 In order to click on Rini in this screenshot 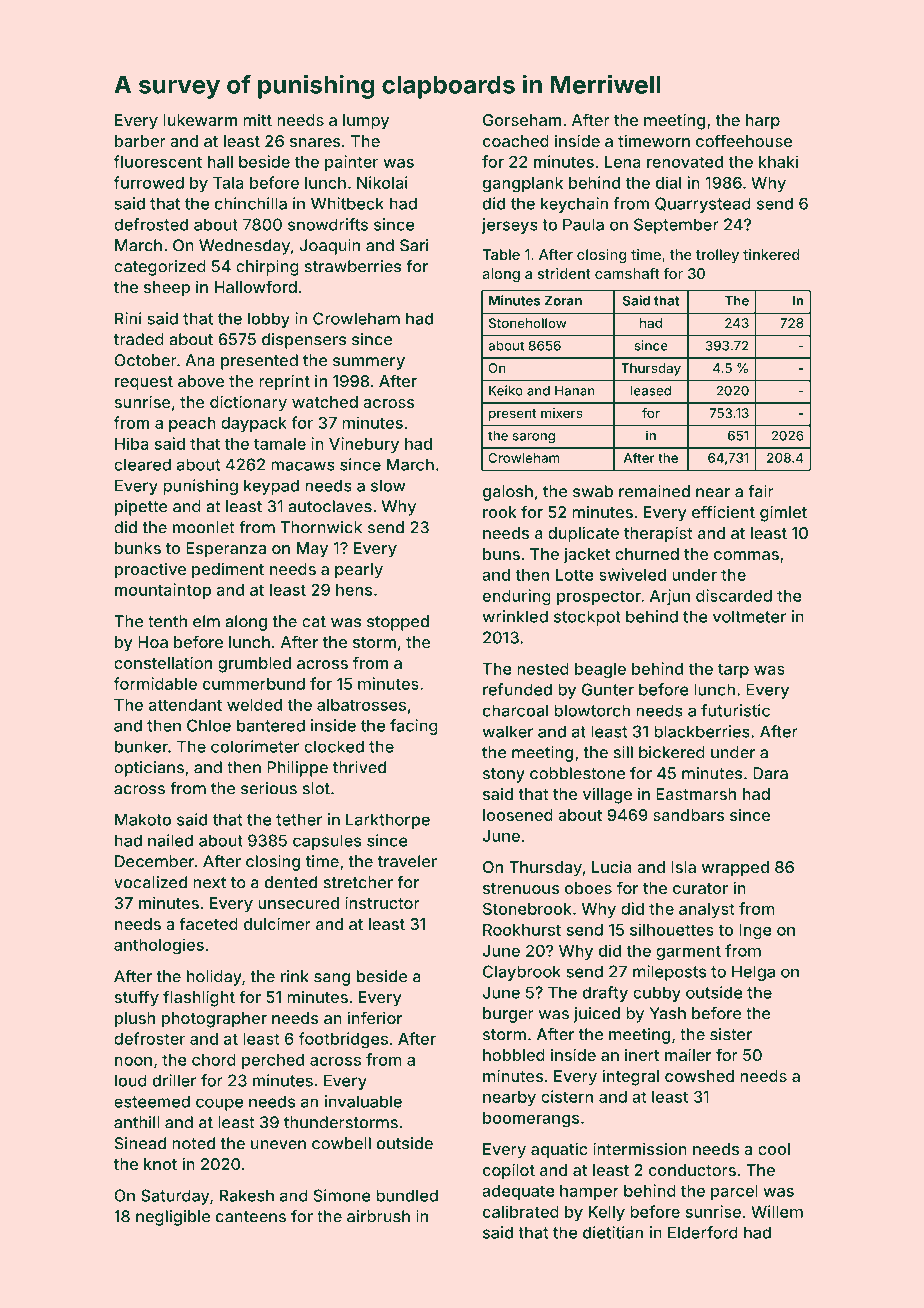, I will do `click(128, 318)`.
